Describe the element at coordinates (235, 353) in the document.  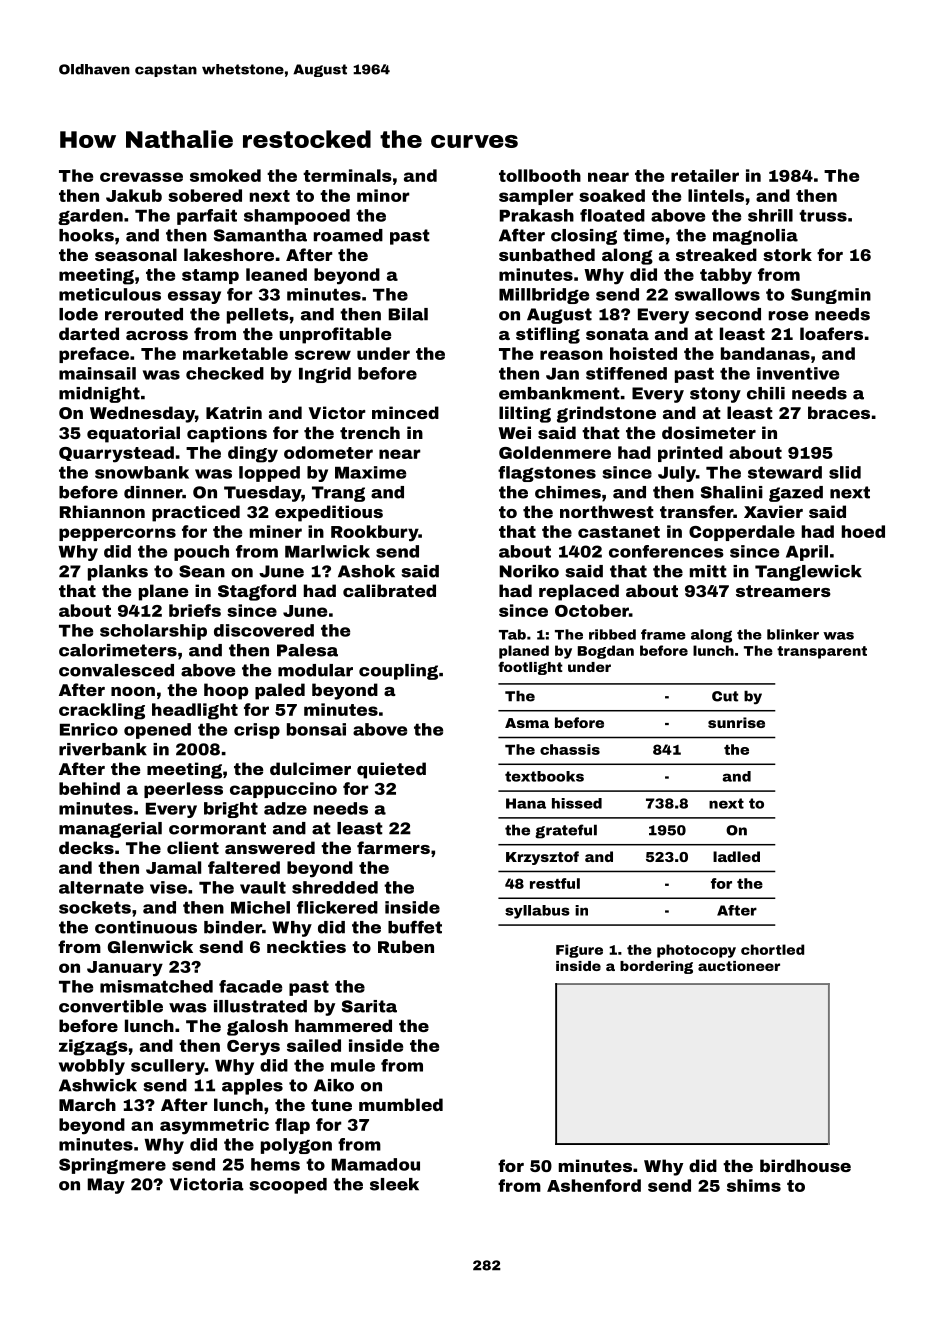
I see `marketable` at that location.
